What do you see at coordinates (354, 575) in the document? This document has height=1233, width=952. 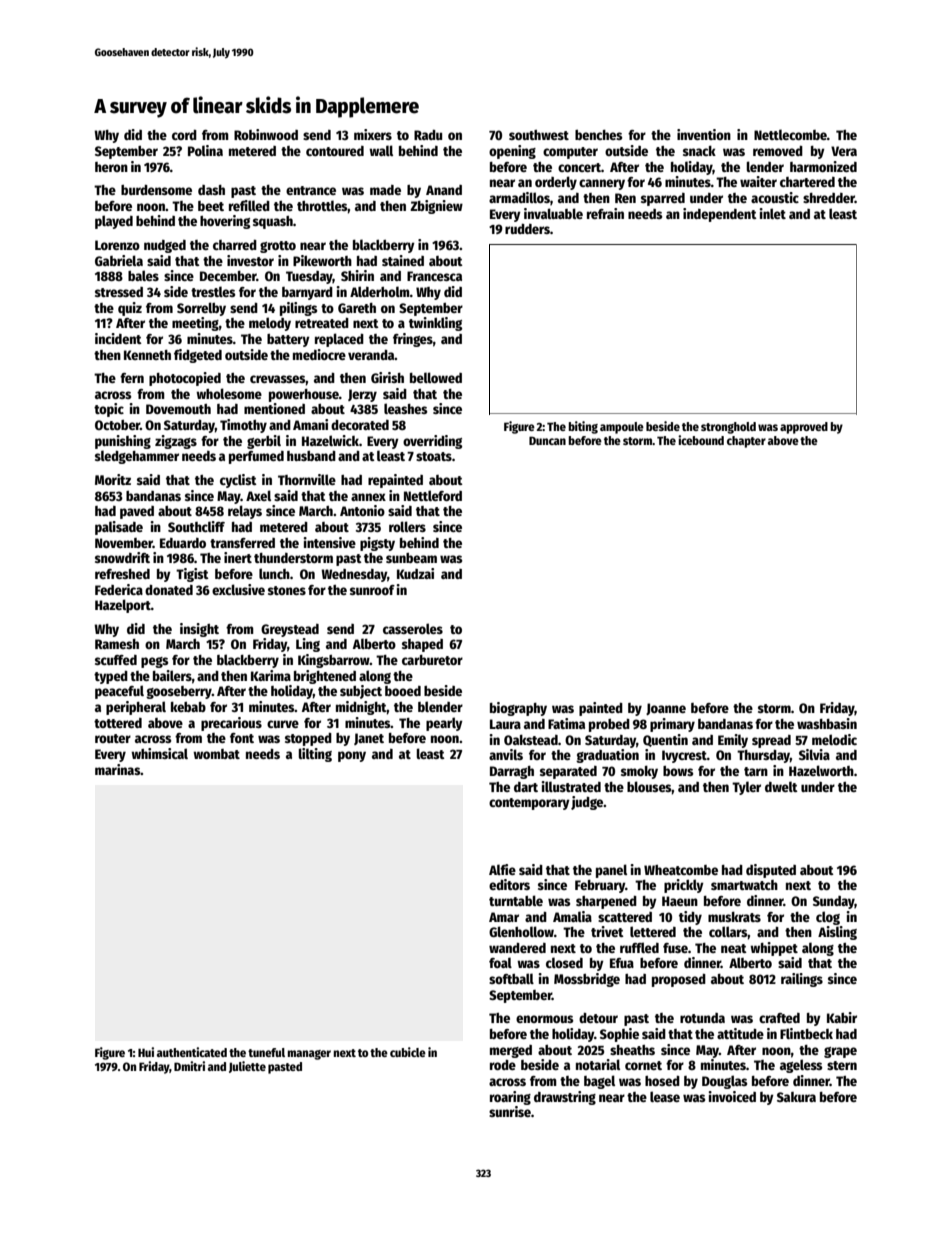 I see `Wednesday` at bounding box center [354, 575].
